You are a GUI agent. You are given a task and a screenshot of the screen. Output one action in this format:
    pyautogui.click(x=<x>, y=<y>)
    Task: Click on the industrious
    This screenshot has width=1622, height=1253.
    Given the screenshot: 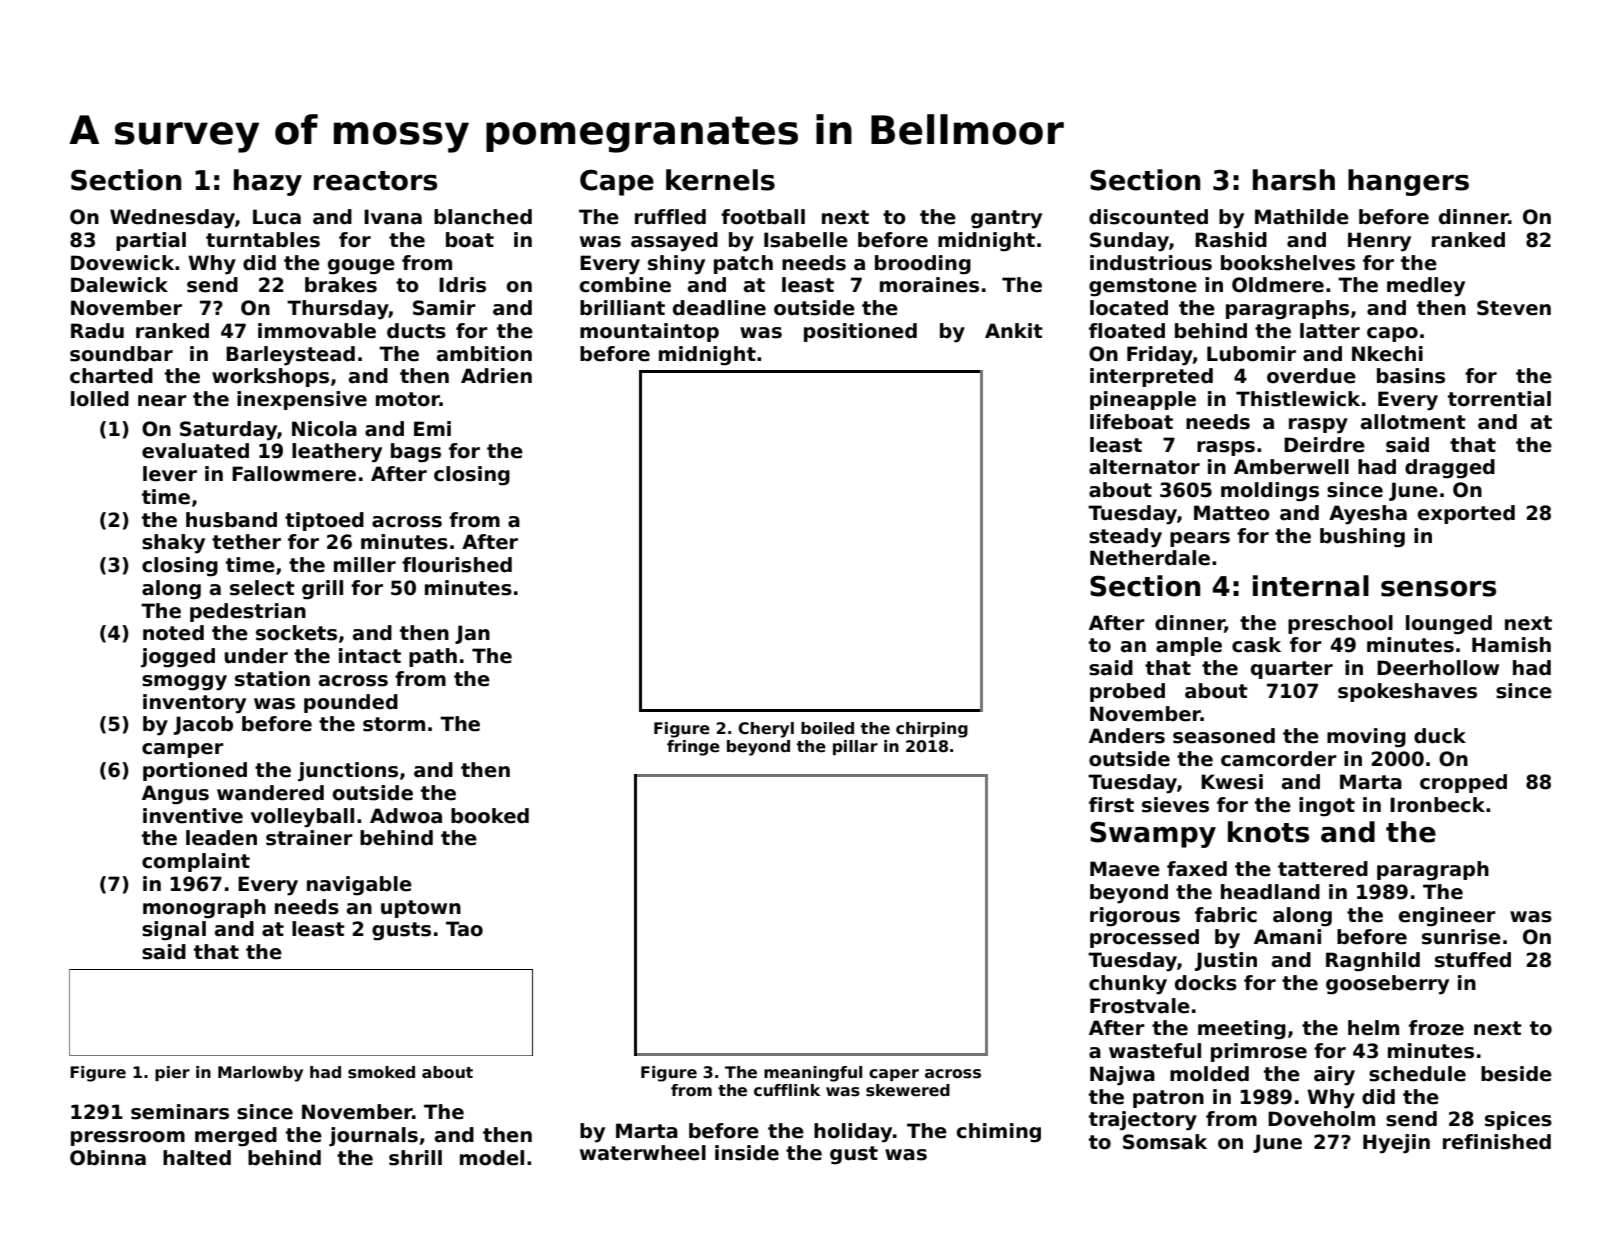 What is the action you would take?
    pyautogui.click(x=1151, y=263)
